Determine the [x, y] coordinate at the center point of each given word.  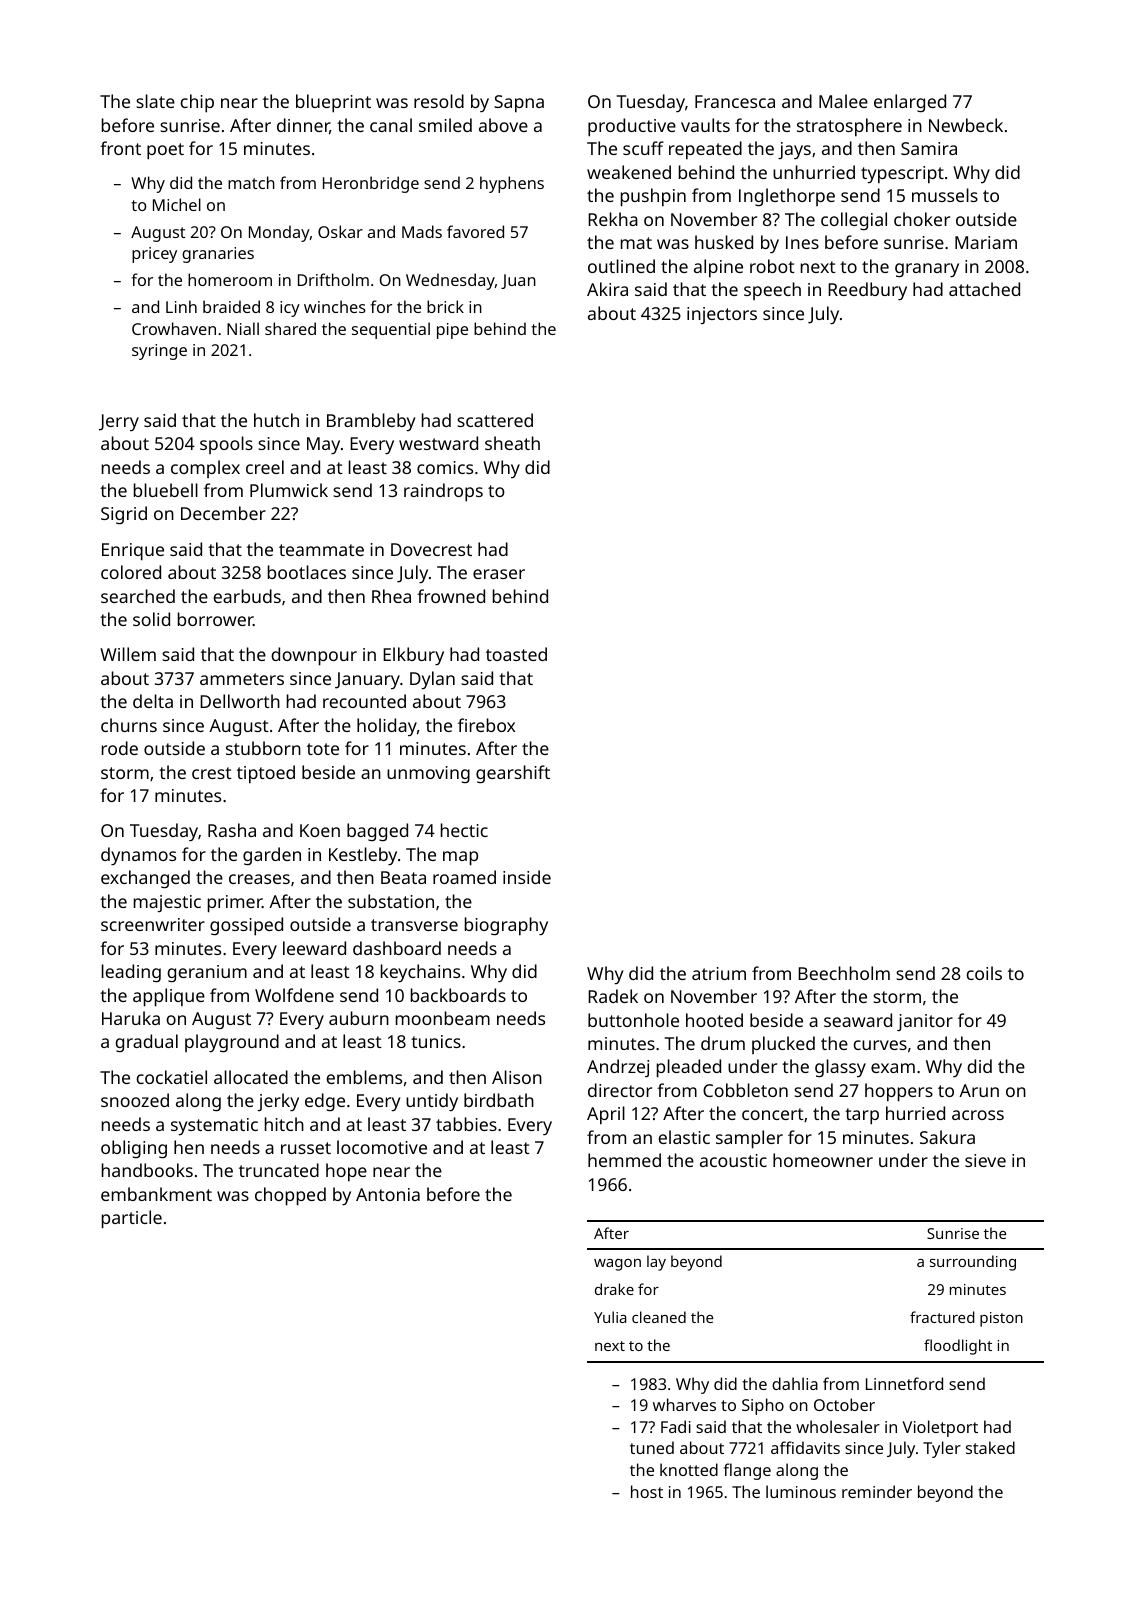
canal [391, 125]
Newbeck [966, 125]
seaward [858, 1020]
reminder [877, 1491]
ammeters [242, 679]
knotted [689, 1469]
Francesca [735, 101]
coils [984, 973]
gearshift [513, 774]
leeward [314, 948]
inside [527, 877]
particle [132, 1219]
